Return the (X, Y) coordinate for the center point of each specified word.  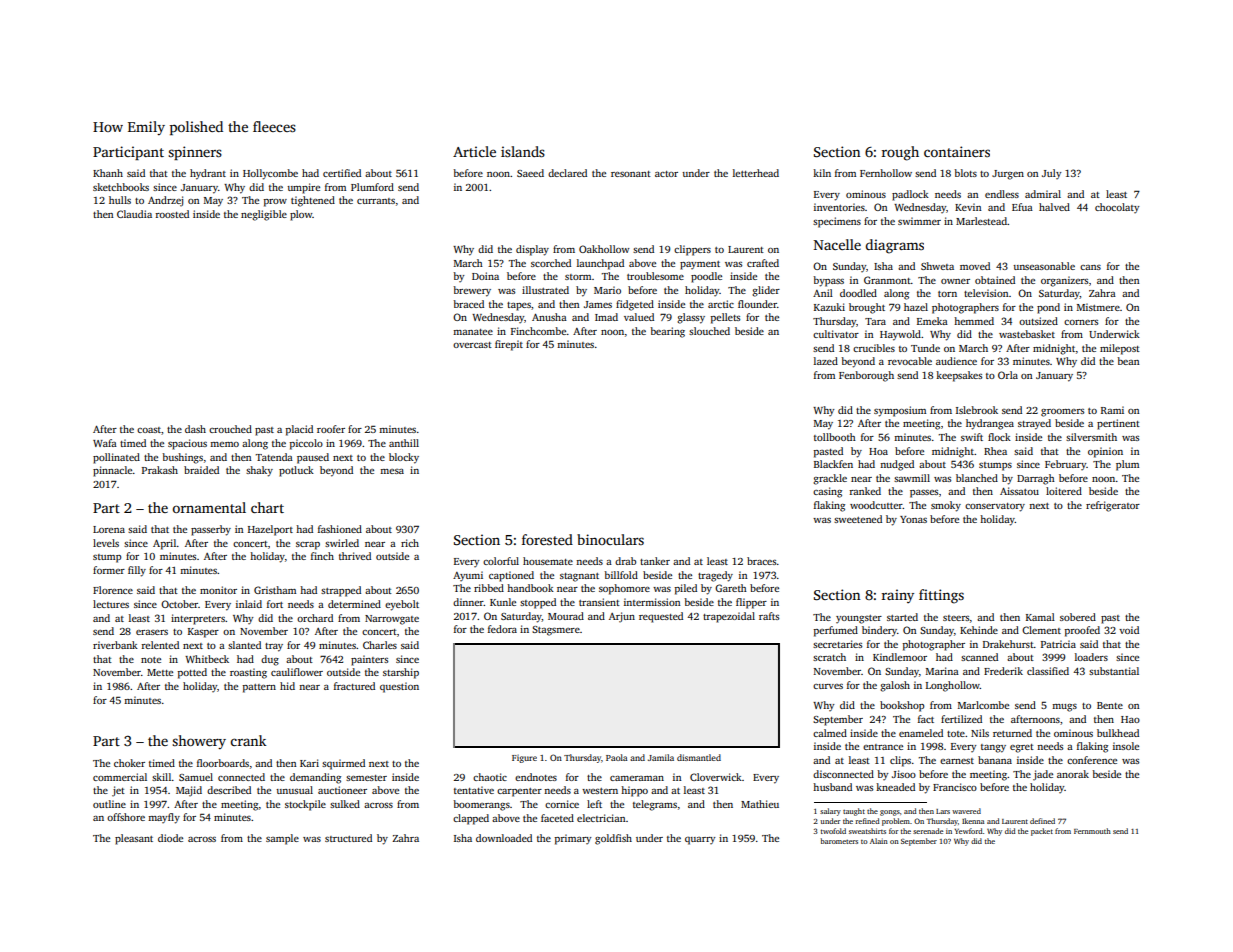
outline (109, 804)
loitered (1064, 491)
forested (547, 539)
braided (201, 470)
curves (828, 686)
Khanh (108, 173)
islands (523, 151)
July (1052, 174)
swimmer (919, 221)
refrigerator (1113, 506)
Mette (160, 672)
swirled (342, 543)
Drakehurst (1008, 644)
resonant (631, 174)
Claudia (134, 214)
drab (625, 561)
